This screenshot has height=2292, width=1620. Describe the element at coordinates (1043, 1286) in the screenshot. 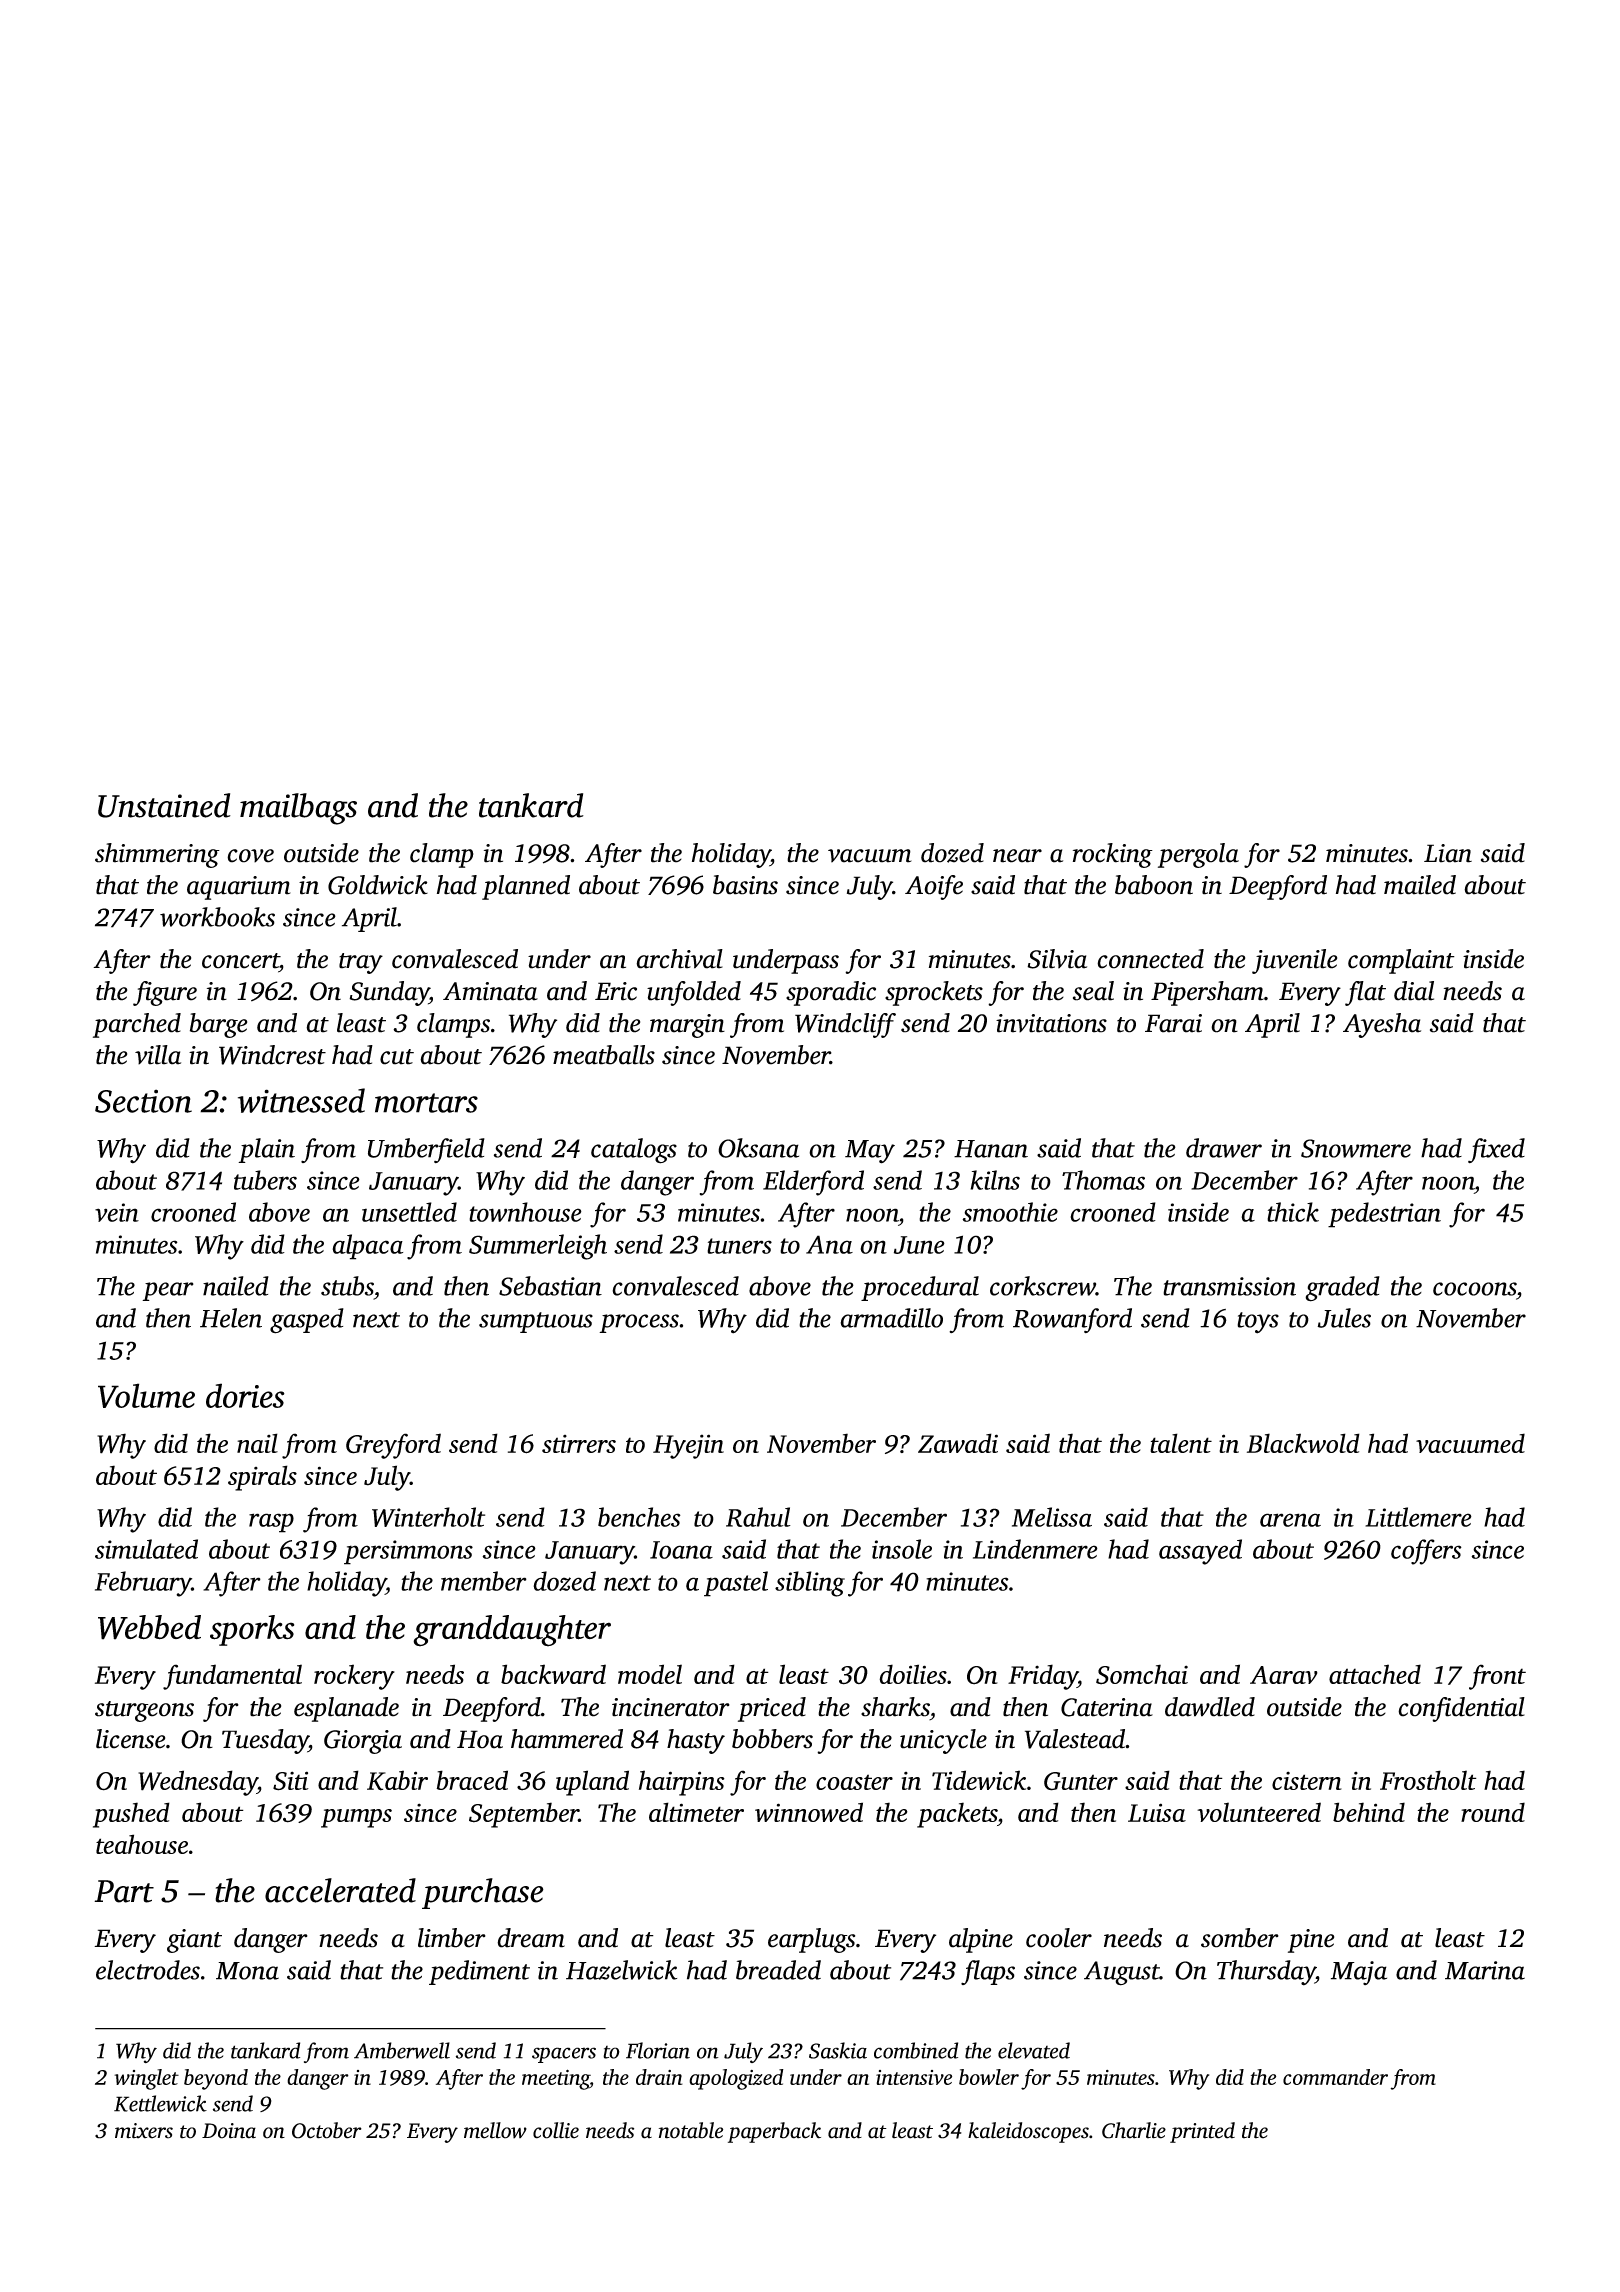

I see `corkscrew` at that location.
